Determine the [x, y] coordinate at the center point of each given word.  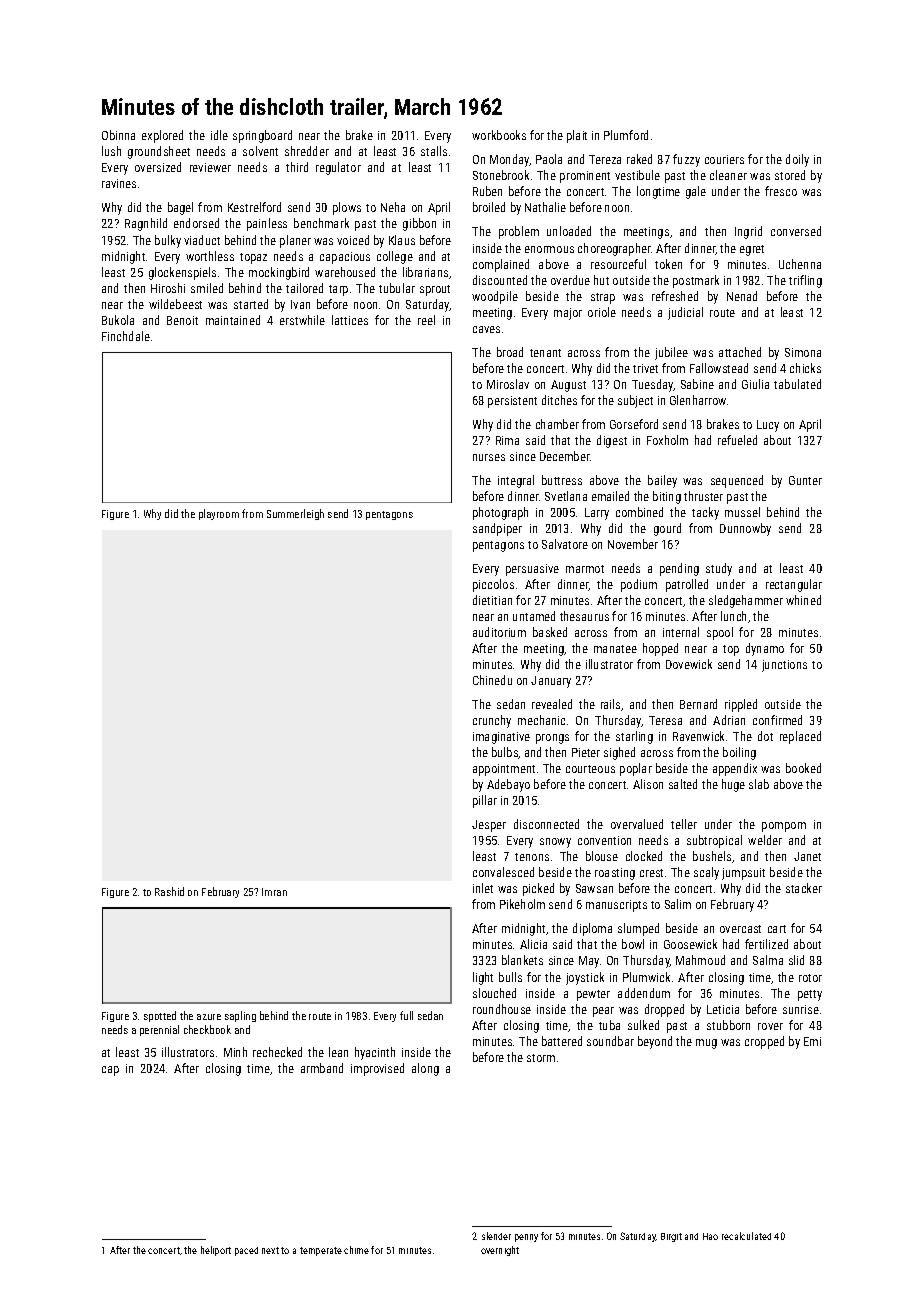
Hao [710, 1236]
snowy [555, 843]
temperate [321, 1251]
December [565, 456]
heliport [216, 1251]
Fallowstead [719, 368]
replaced [800, 737]
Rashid [169, 891]
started [251, 304]
